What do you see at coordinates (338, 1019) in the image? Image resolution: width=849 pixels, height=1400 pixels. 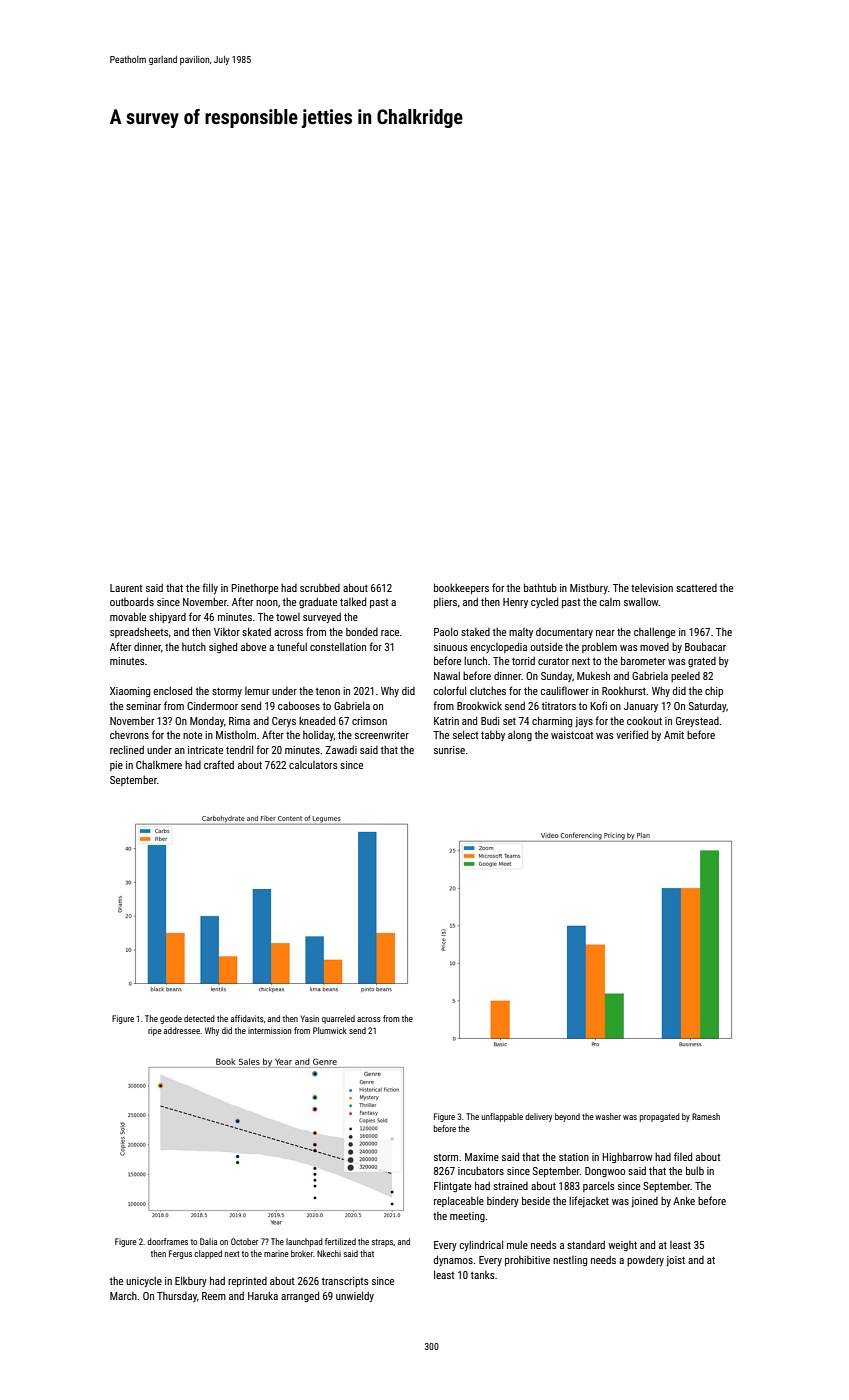 I see `quarreled` at bounding box center [338, 1019].
